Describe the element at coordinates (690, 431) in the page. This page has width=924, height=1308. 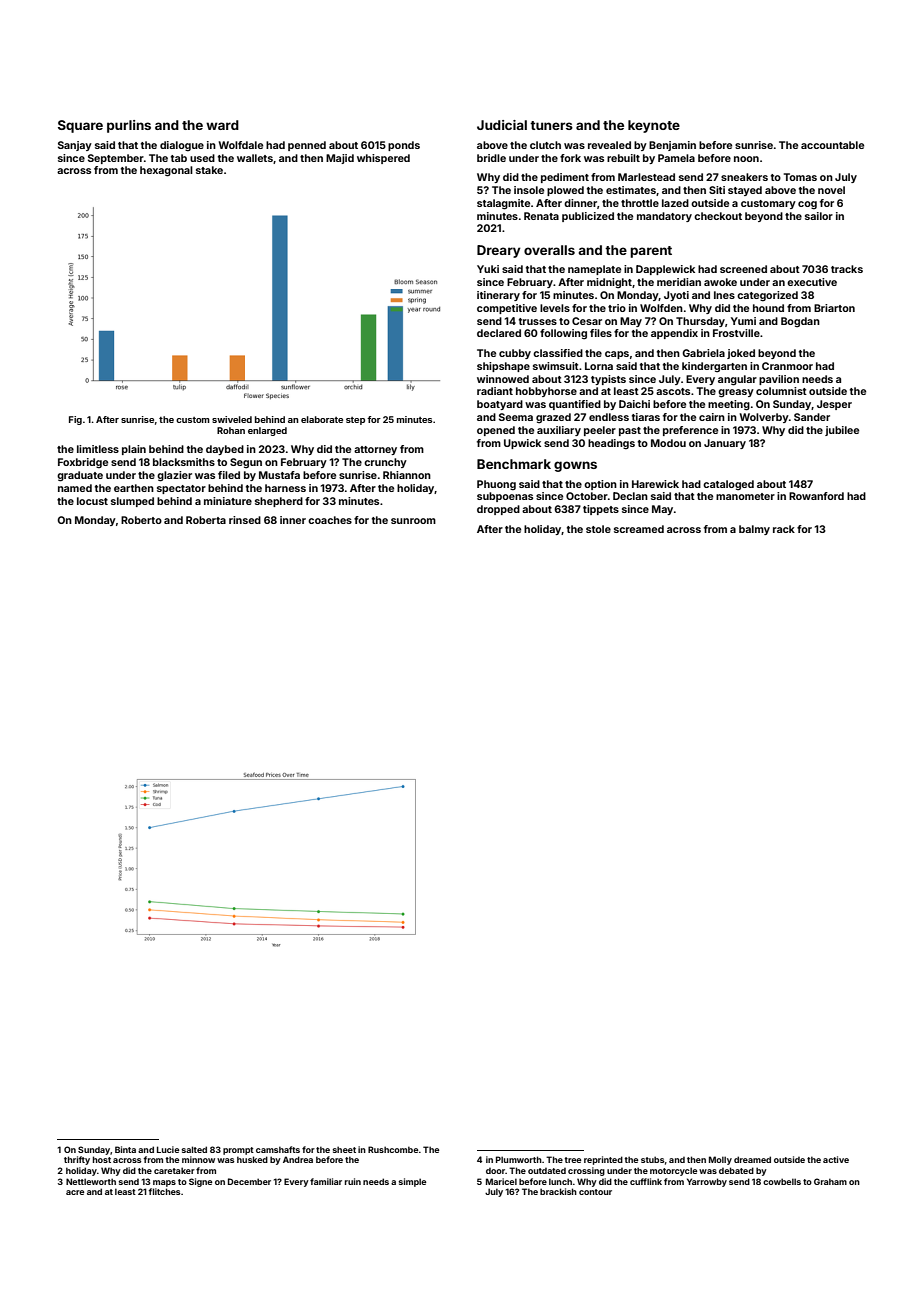
I see `preference` at that location.
